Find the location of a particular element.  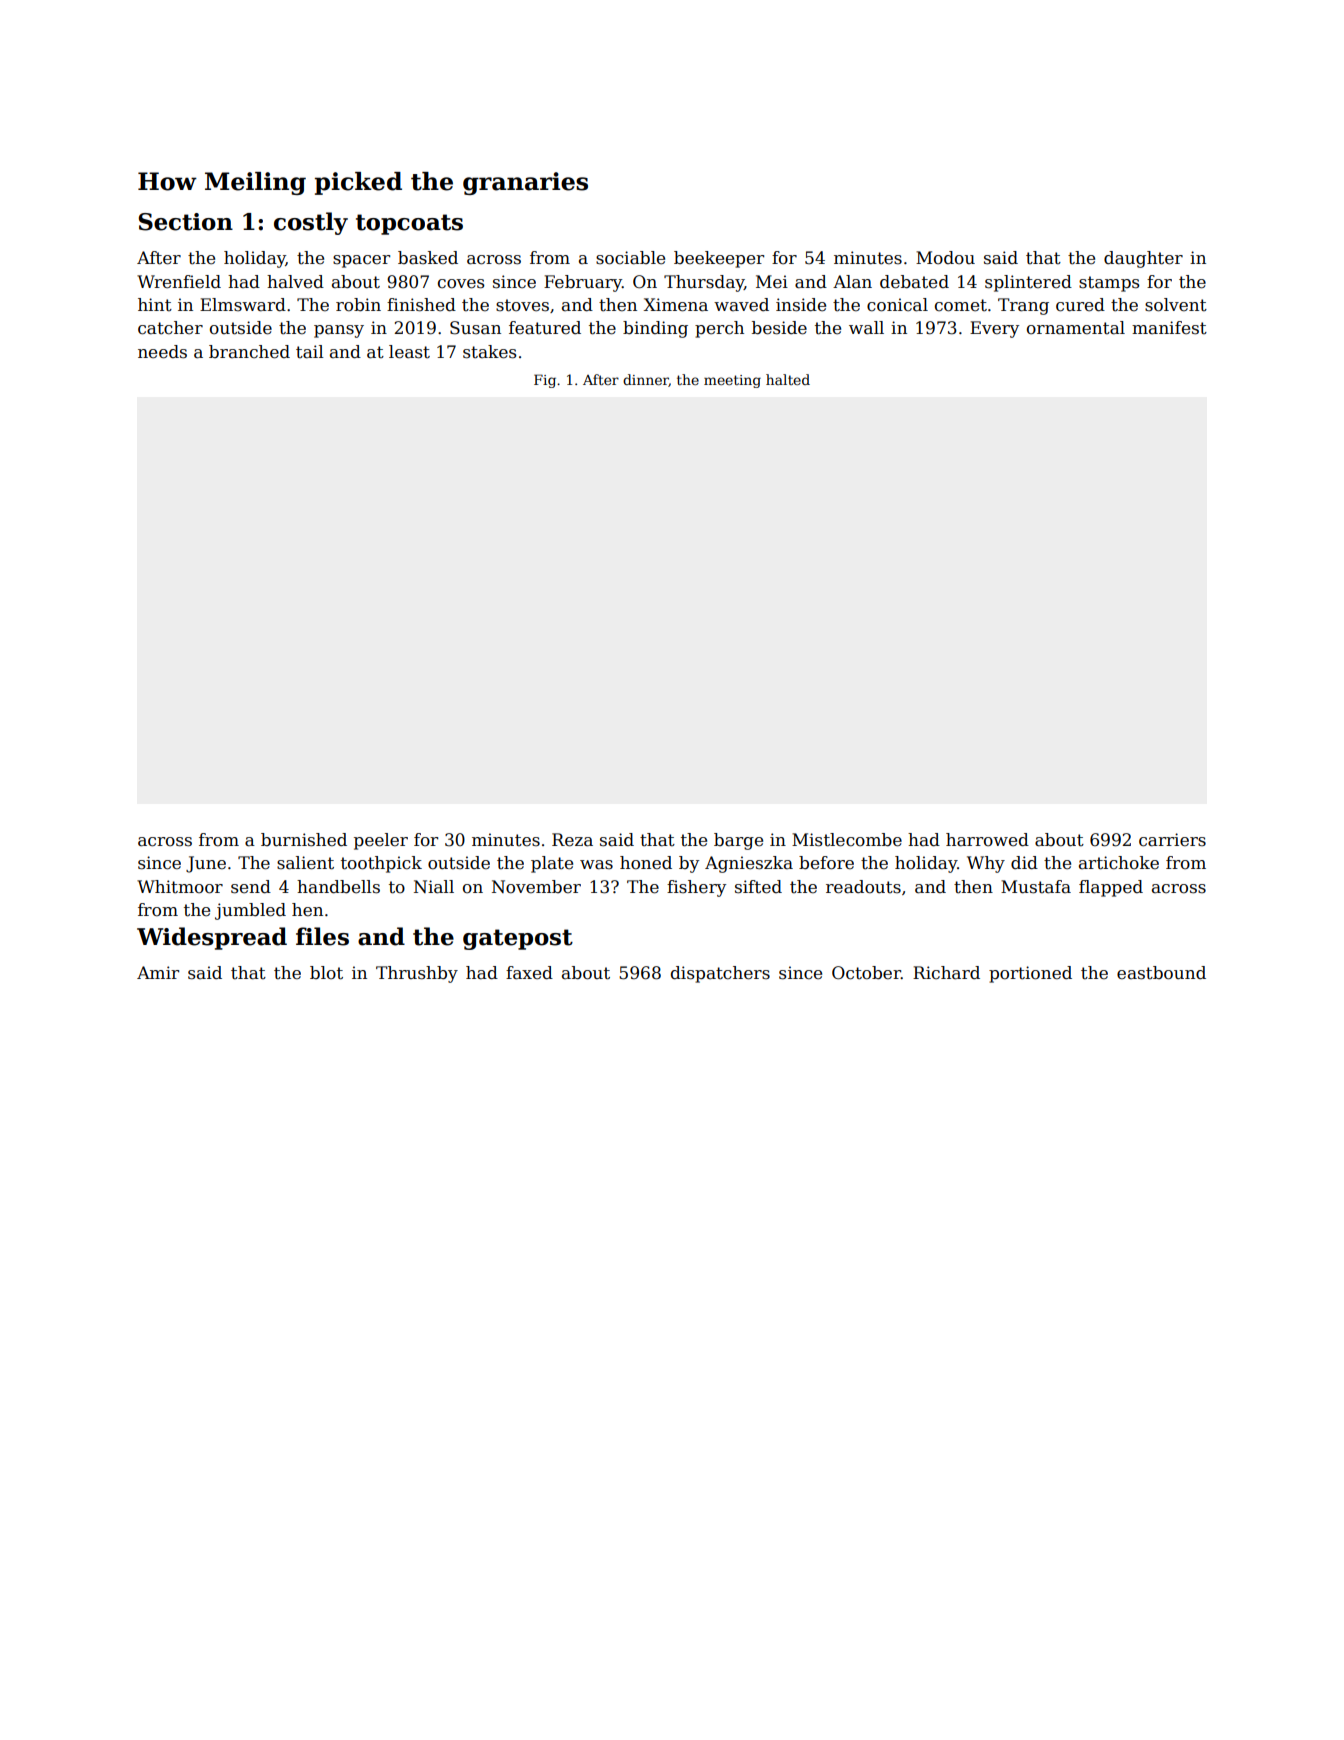

tail is located at coordinates (310, 352).
